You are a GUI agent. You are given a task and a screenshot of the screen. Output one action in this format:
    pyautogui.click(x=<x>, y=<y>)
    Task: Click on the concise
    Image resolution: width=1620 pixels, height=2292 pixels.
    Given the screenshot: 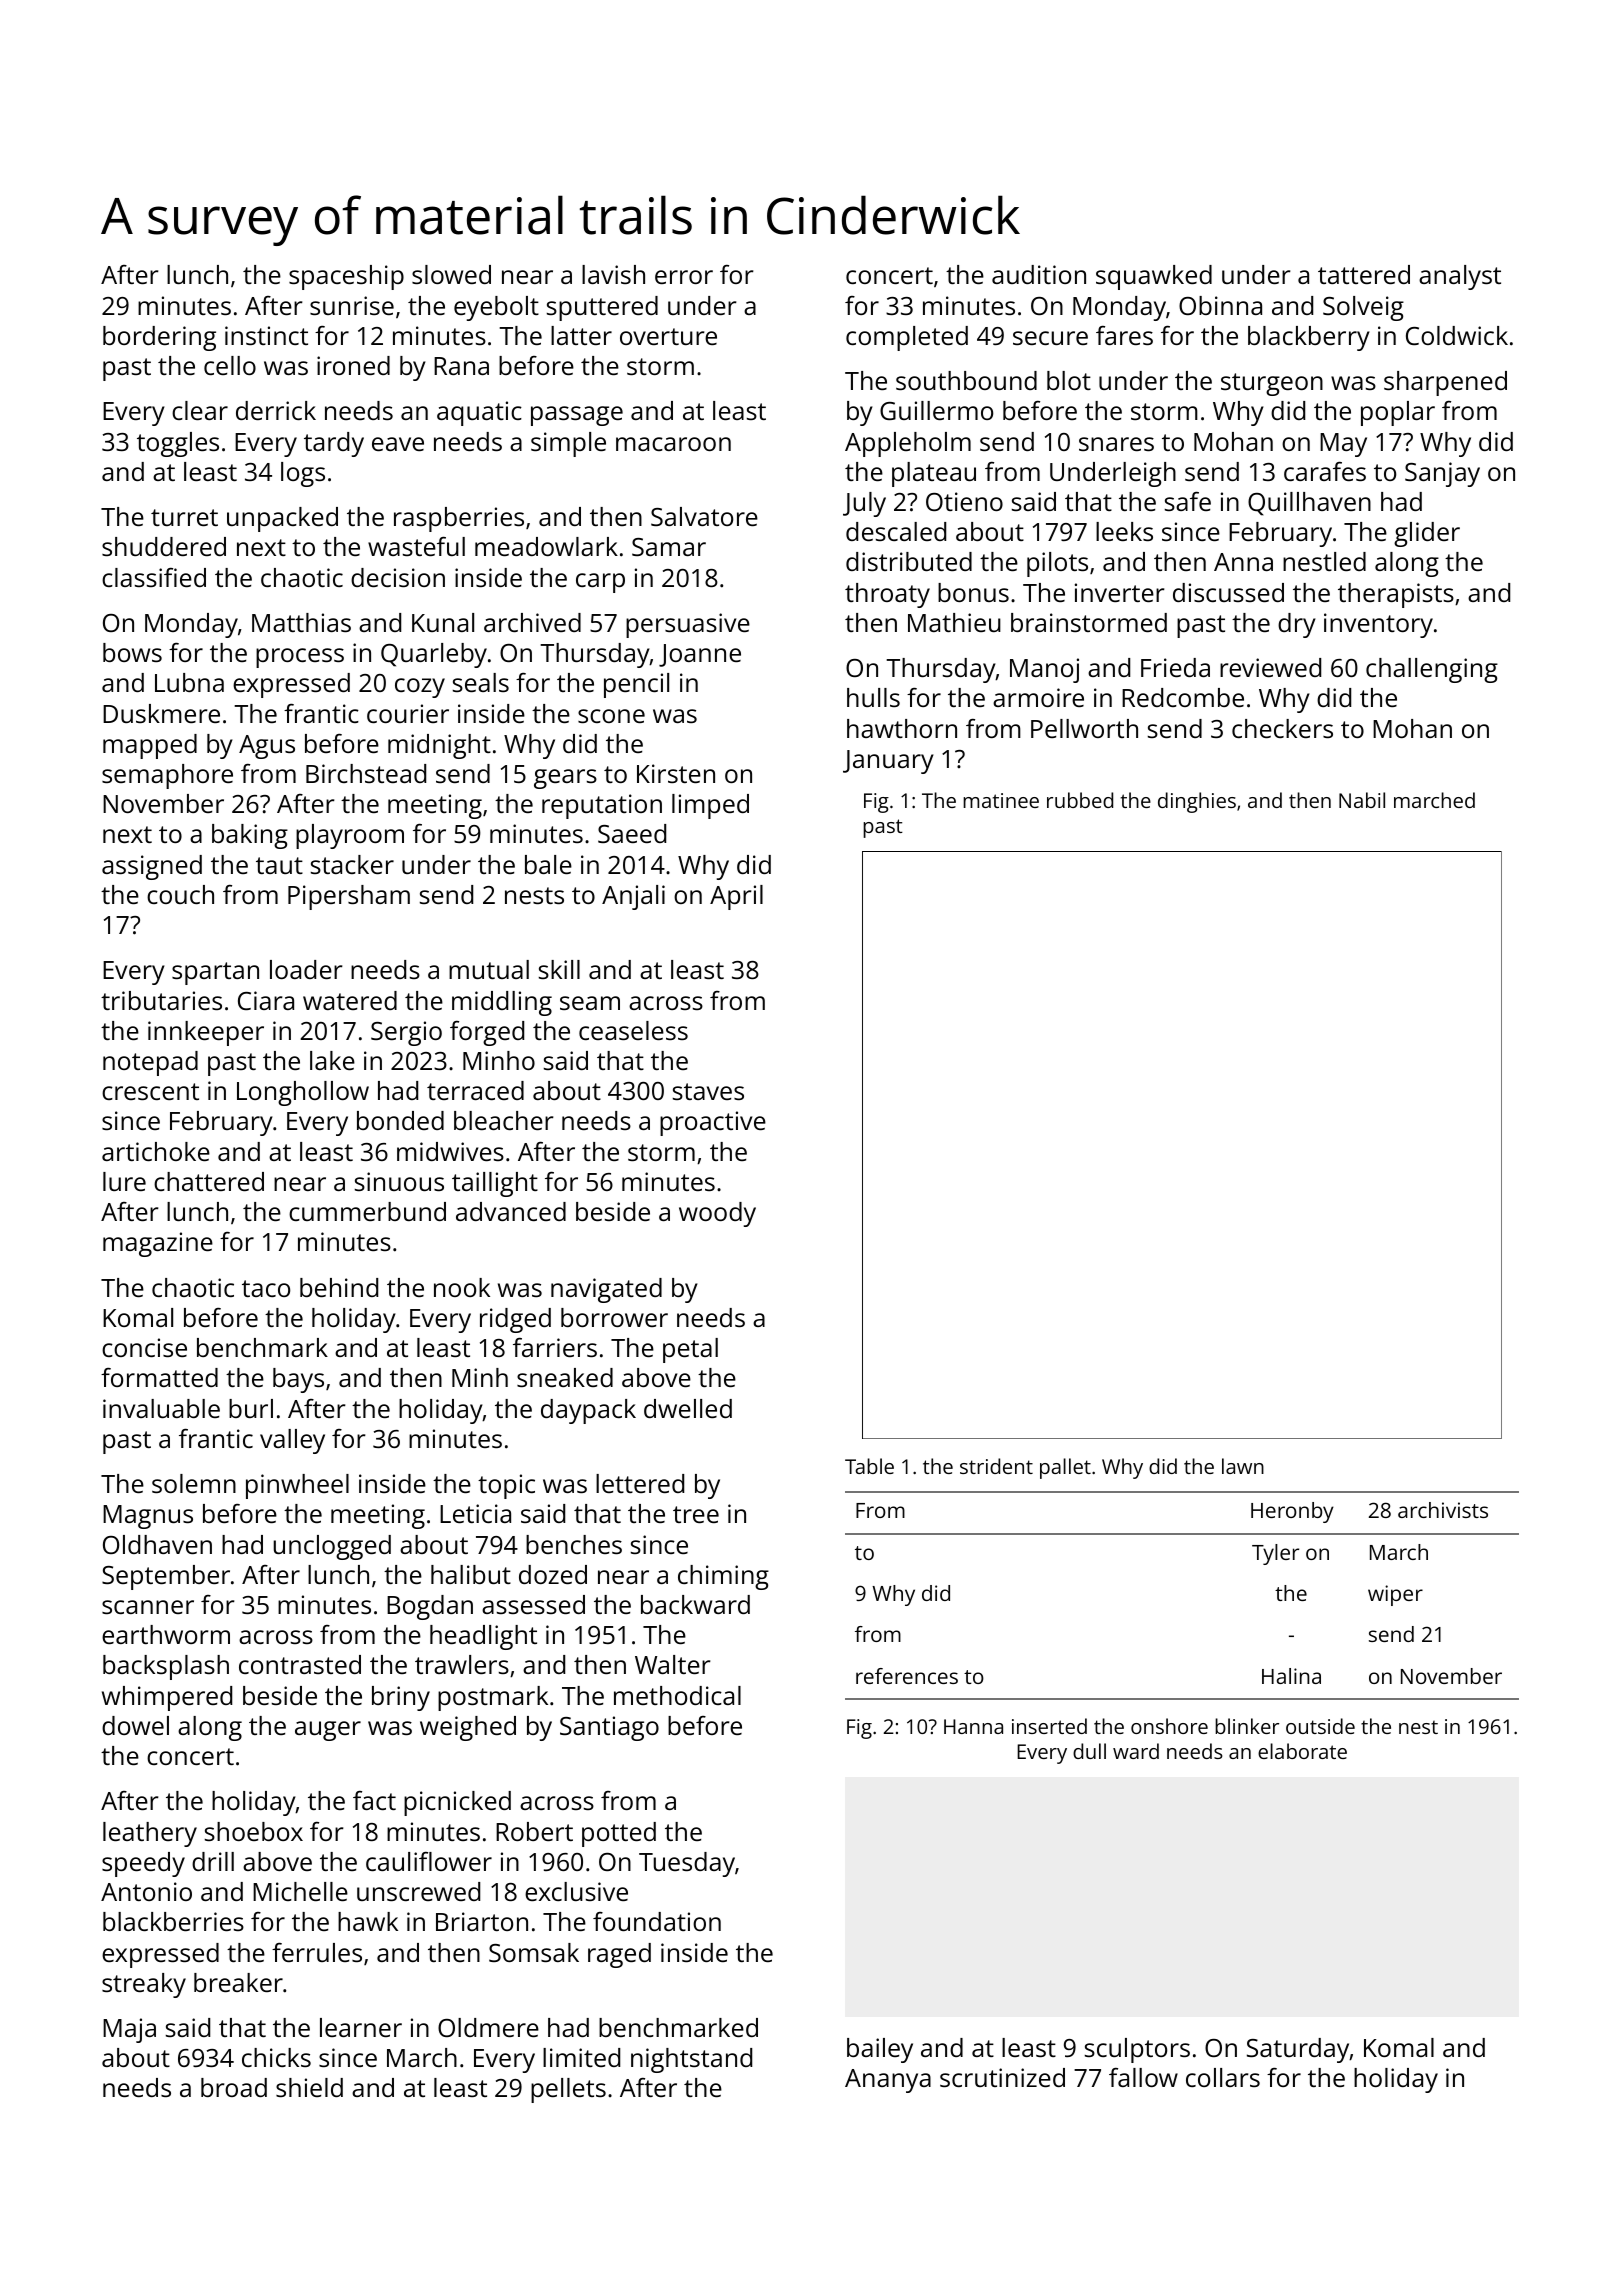 What is the action you would take?
    pyautogui.click(x=144, y=1347)
